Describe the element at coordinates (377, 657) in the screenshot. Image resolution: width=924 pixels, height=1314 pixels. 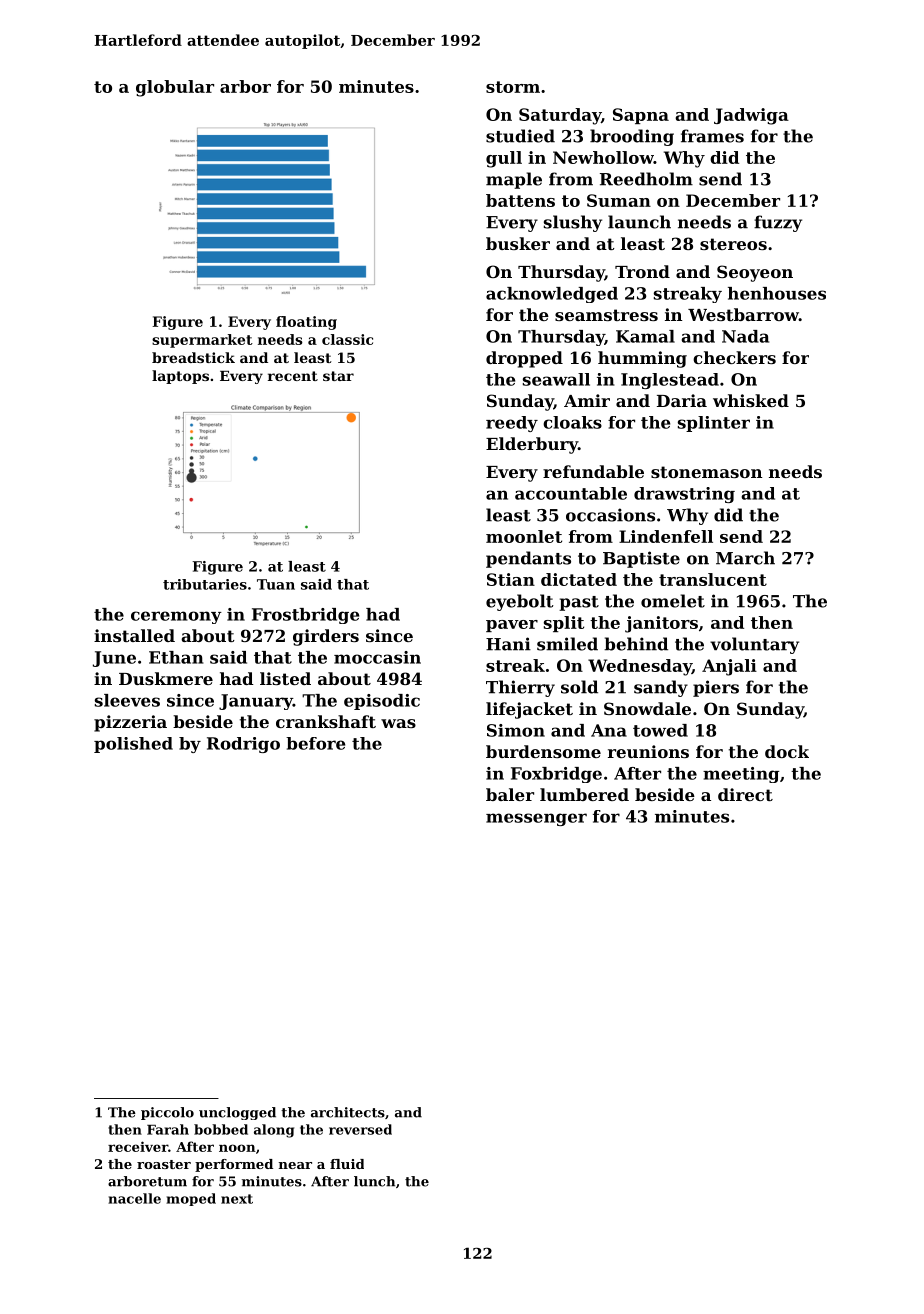
I see `moccasin` at that location.
